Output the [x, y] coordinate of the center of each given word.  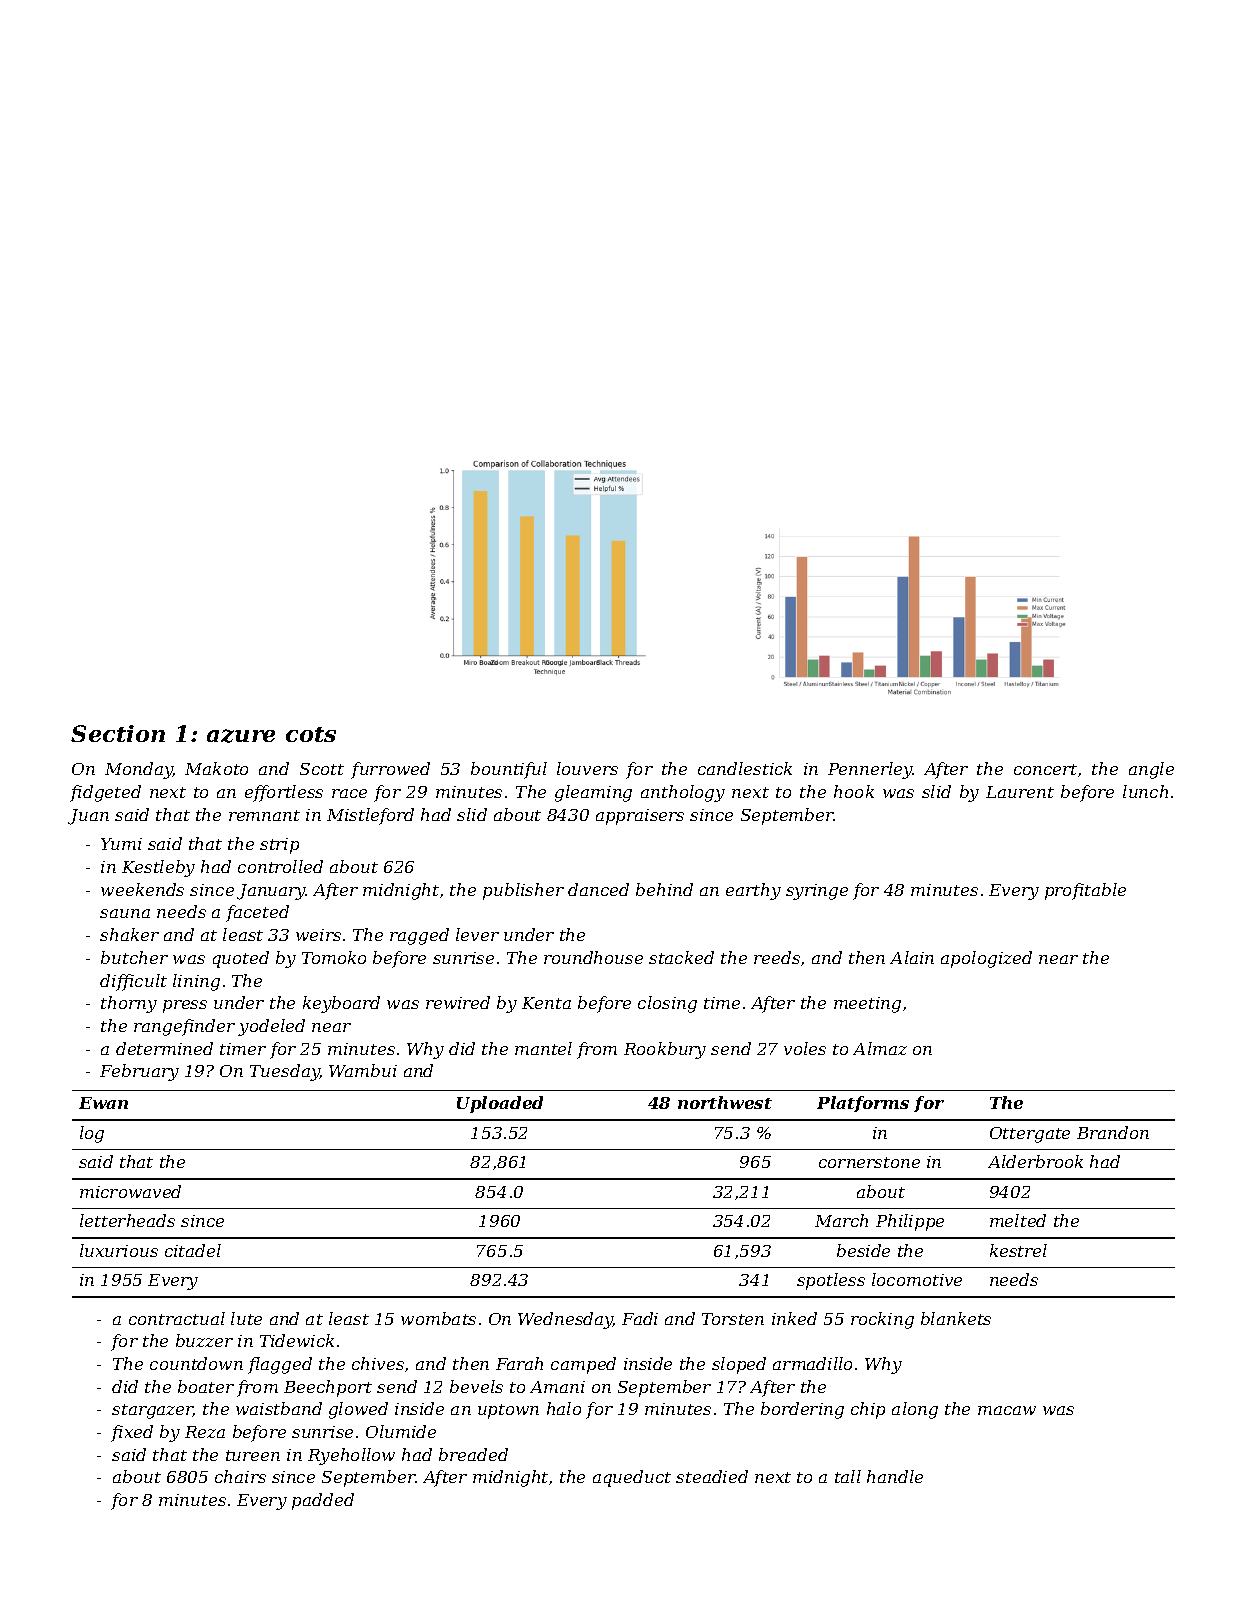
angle [1151, 770]
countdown [196, 1363]
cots [311, 734]
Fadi [640, 1318]
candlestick [745, 768]
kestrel [1018, 1250]
